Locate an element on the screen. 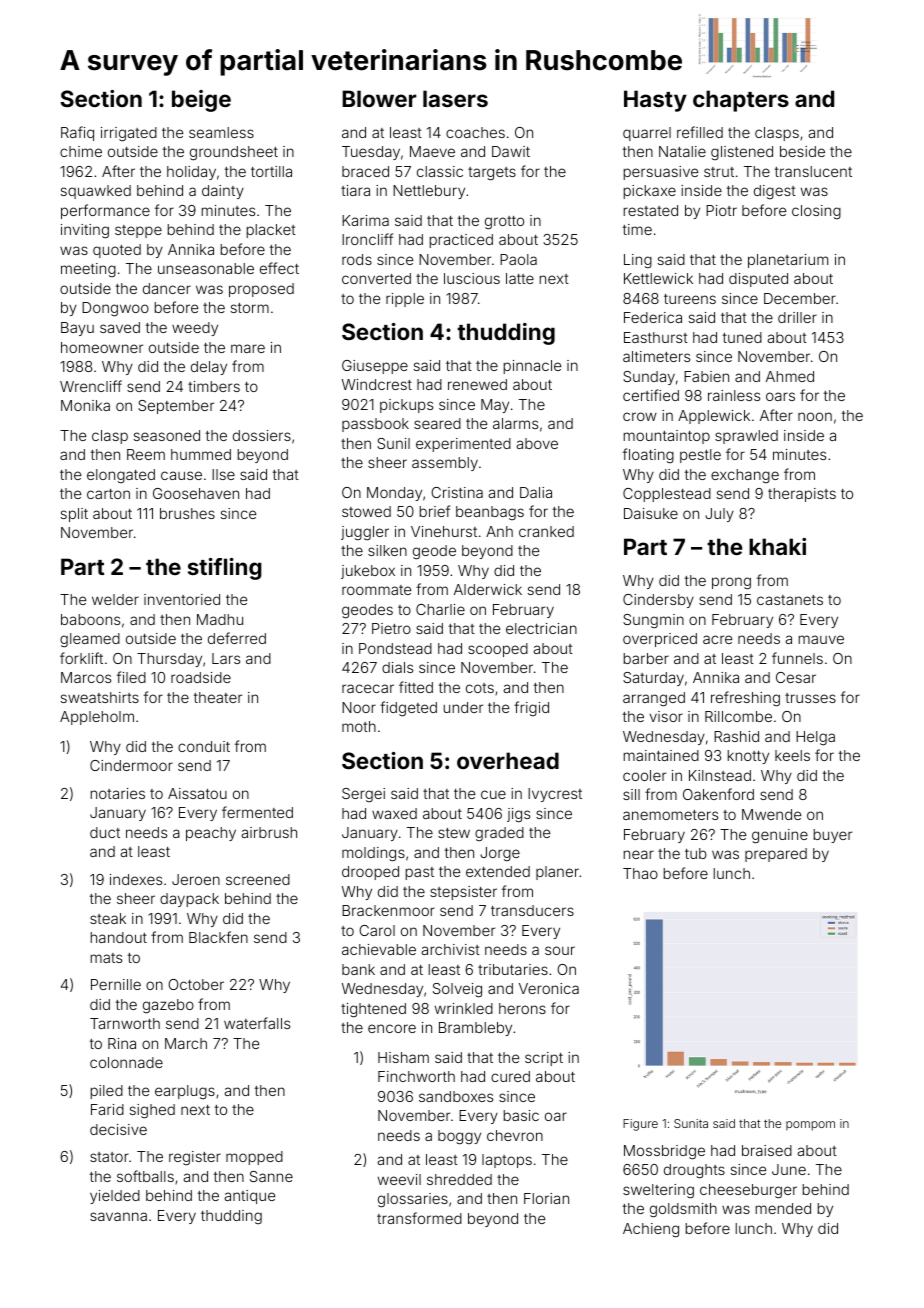 This screenshot has height=1308, width=924. cured is located at coordinates (510, 1076).
